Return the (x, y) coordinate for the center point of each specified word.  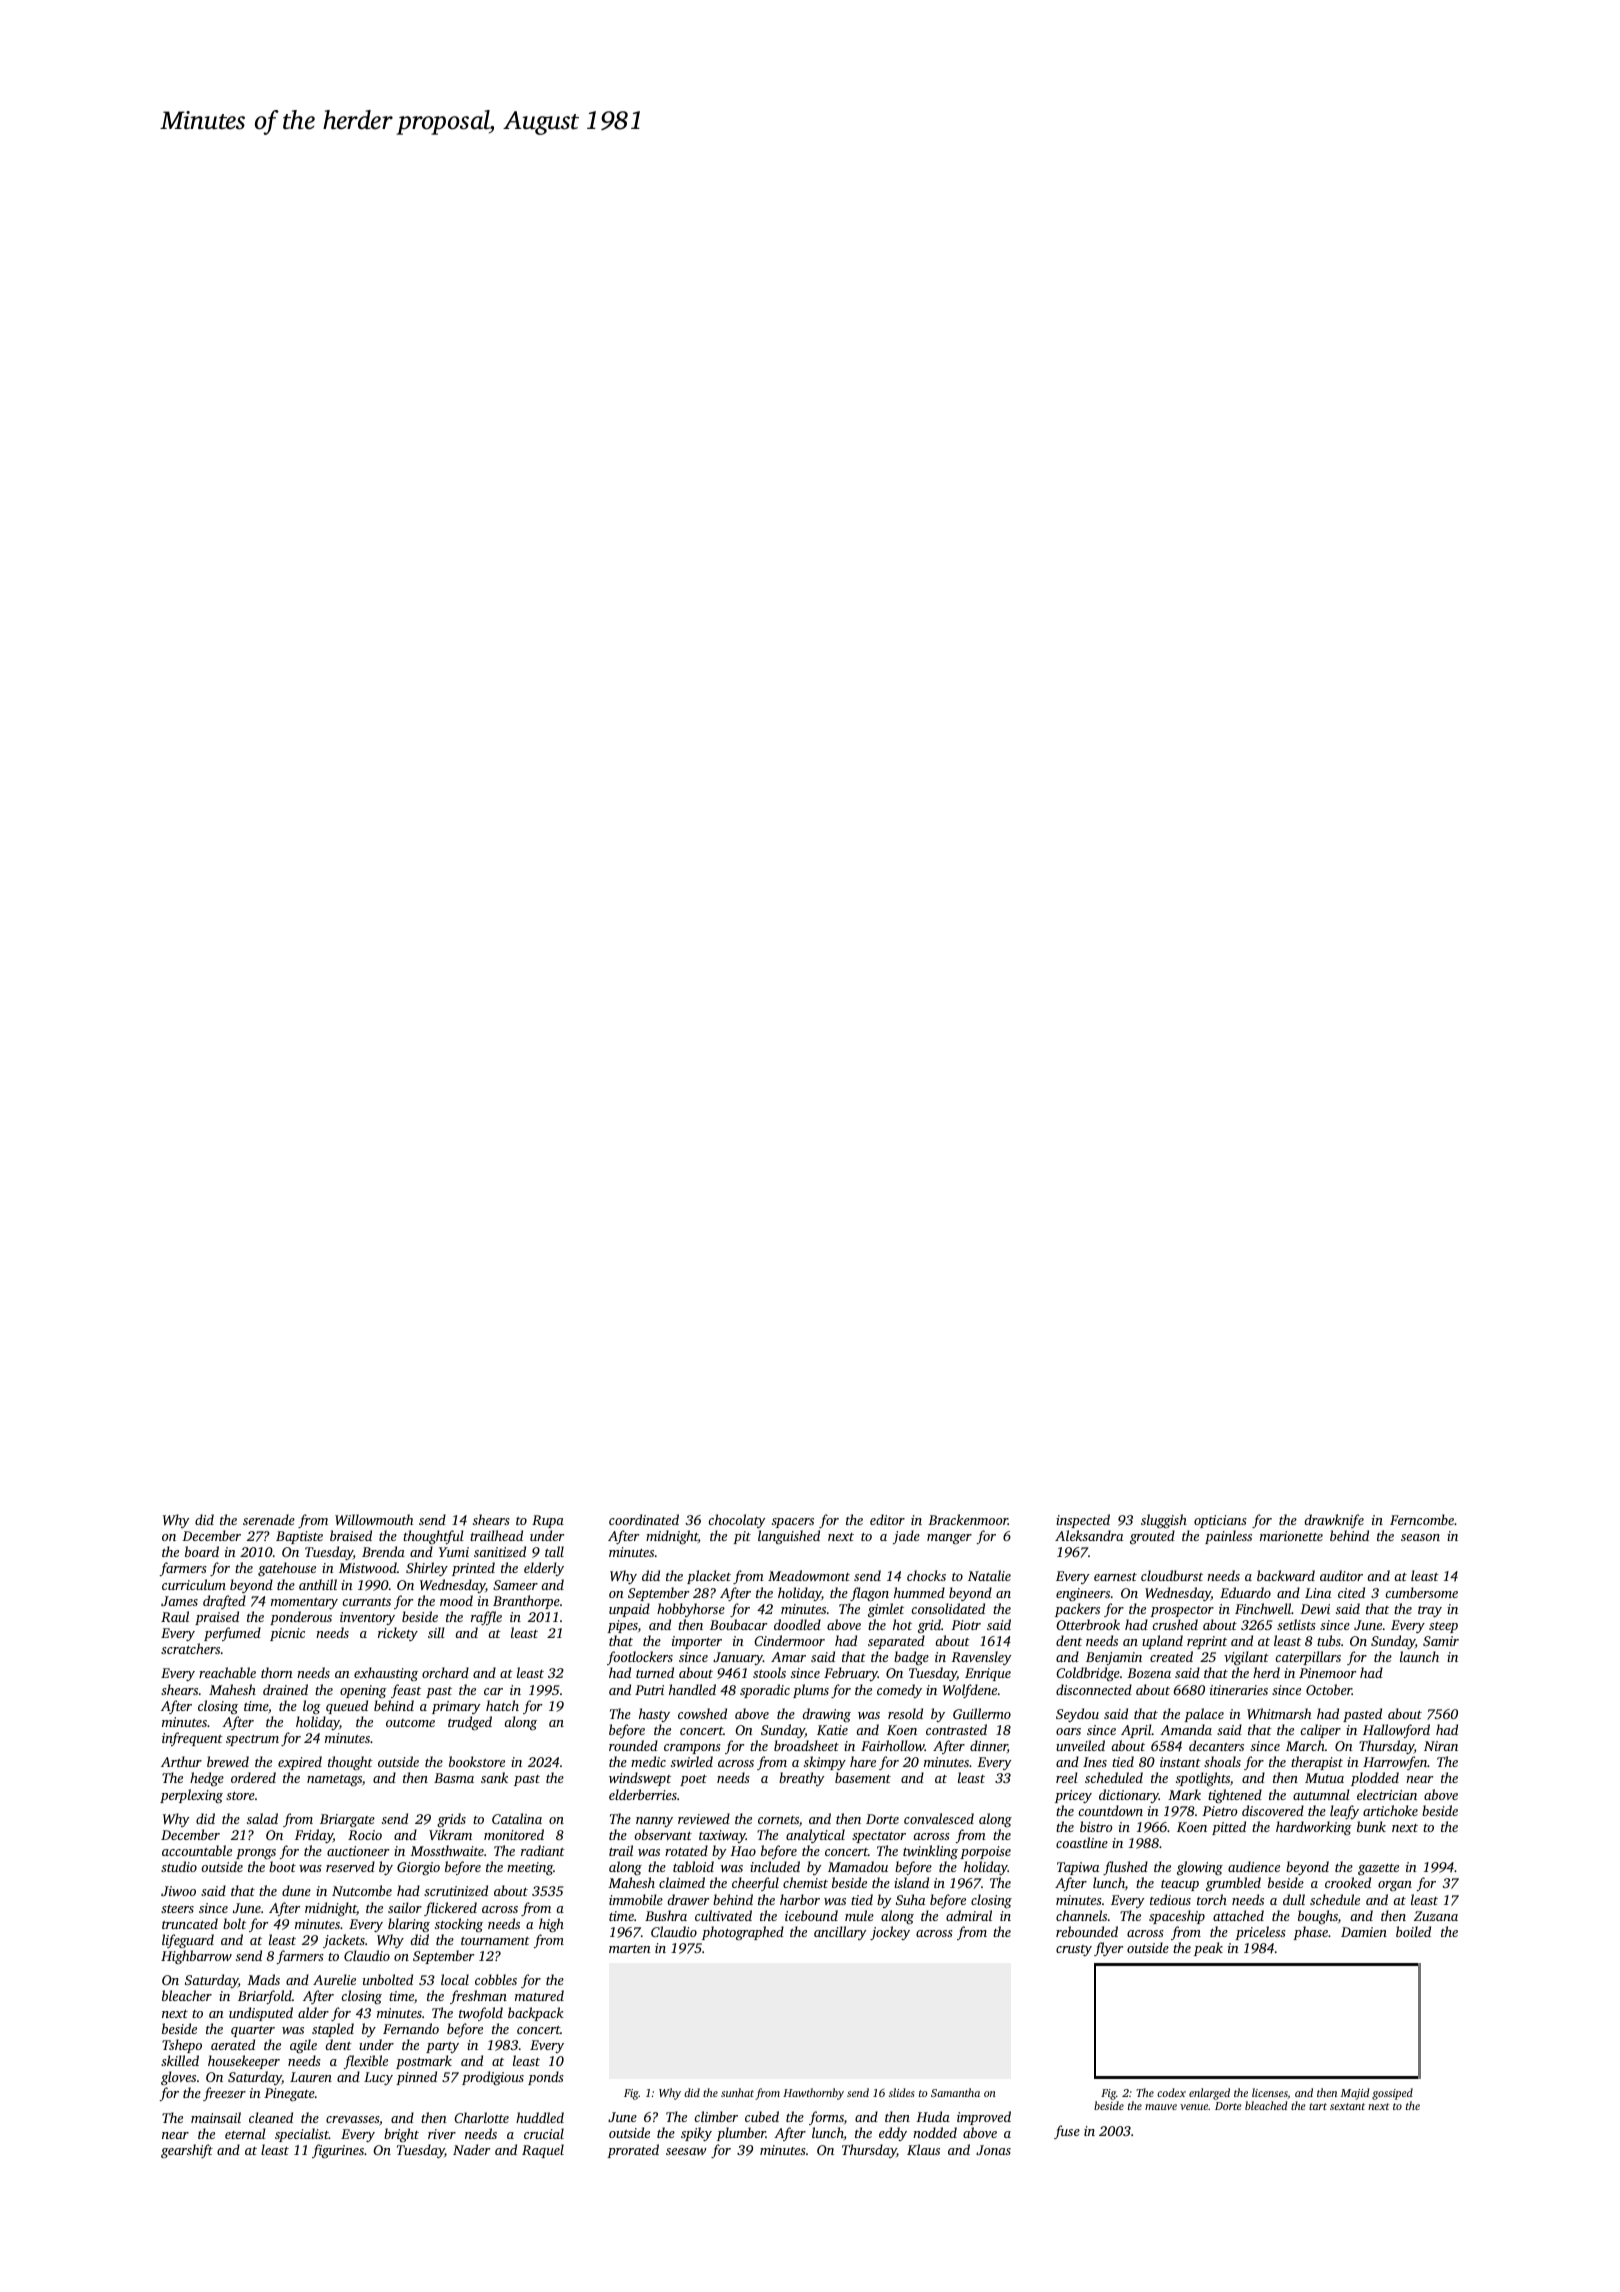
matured (539, 1995)
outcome (410, 1723)
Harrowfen (1395, 1763)
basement (863, 1777)
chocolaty (737, 1521)
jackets (344, 1941)
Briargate (347, 1820)
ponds (546, 2078)
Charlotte (481, 2117)
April (1136, 1731)
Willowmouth (374, 1519)
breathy (802, 1779)
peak (1208, 1949)
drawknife (1334, 1521)
